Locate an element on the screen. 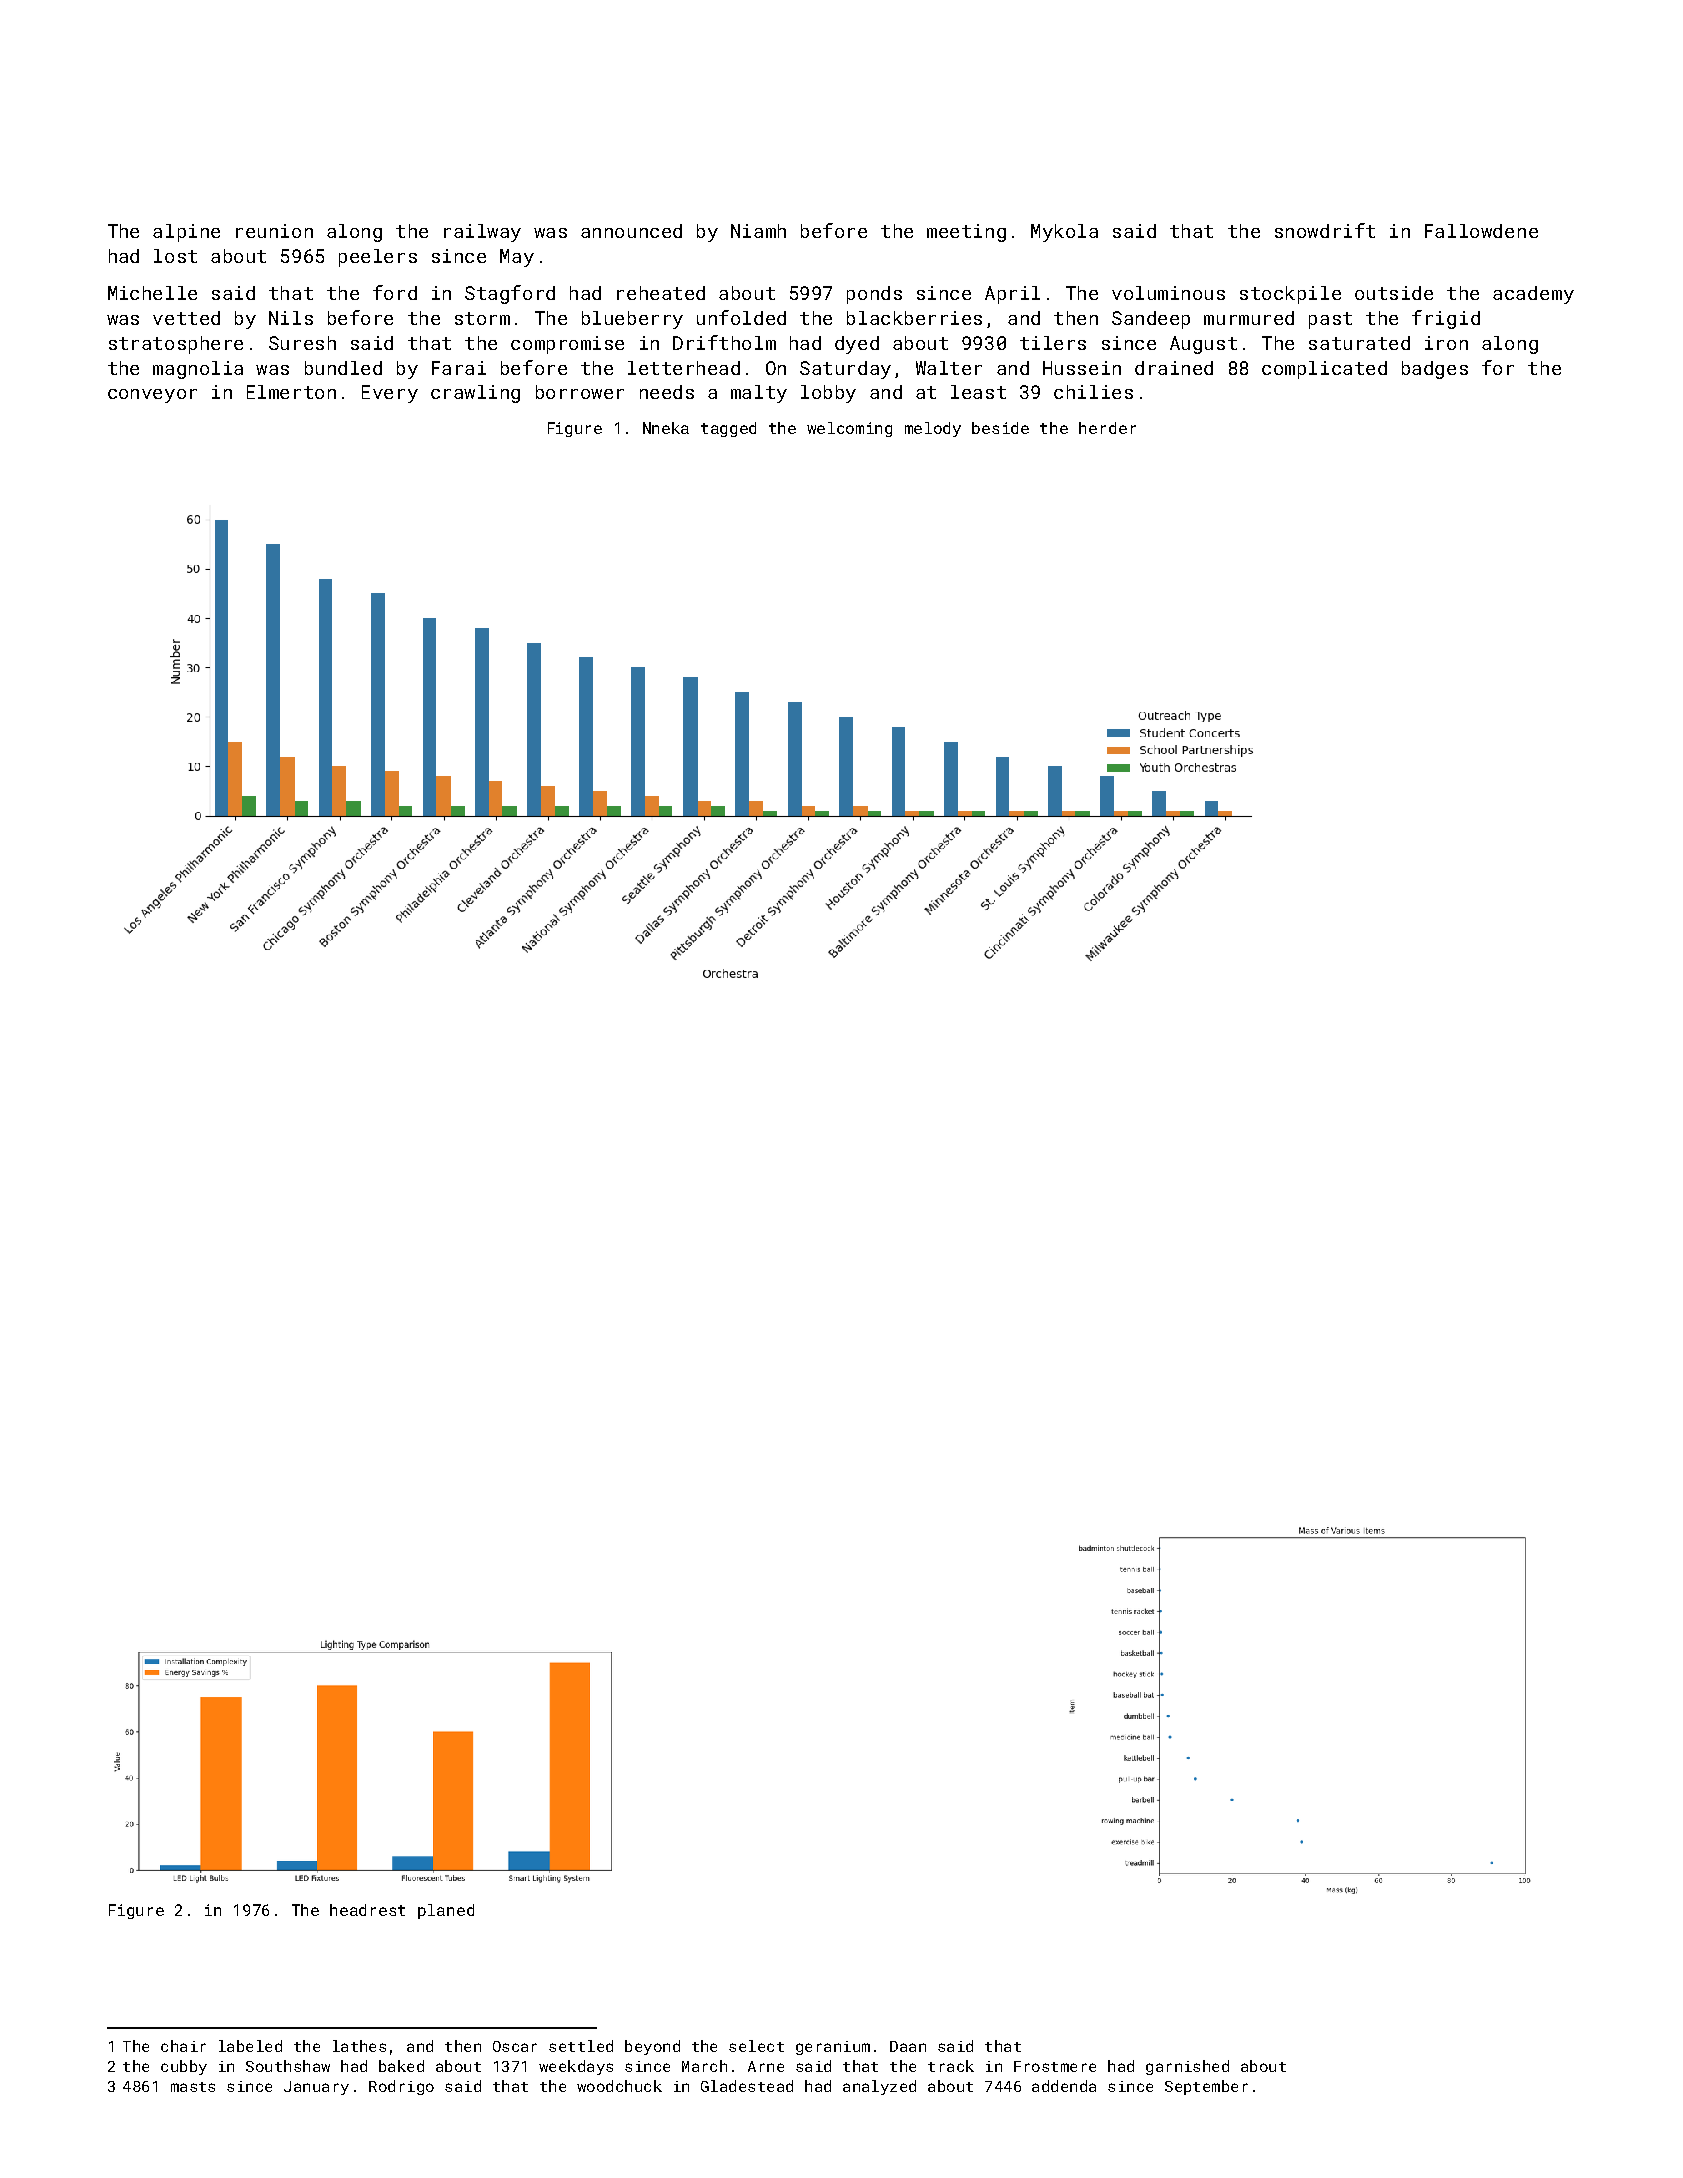  Nneka is located at coordinates (666, 428).
